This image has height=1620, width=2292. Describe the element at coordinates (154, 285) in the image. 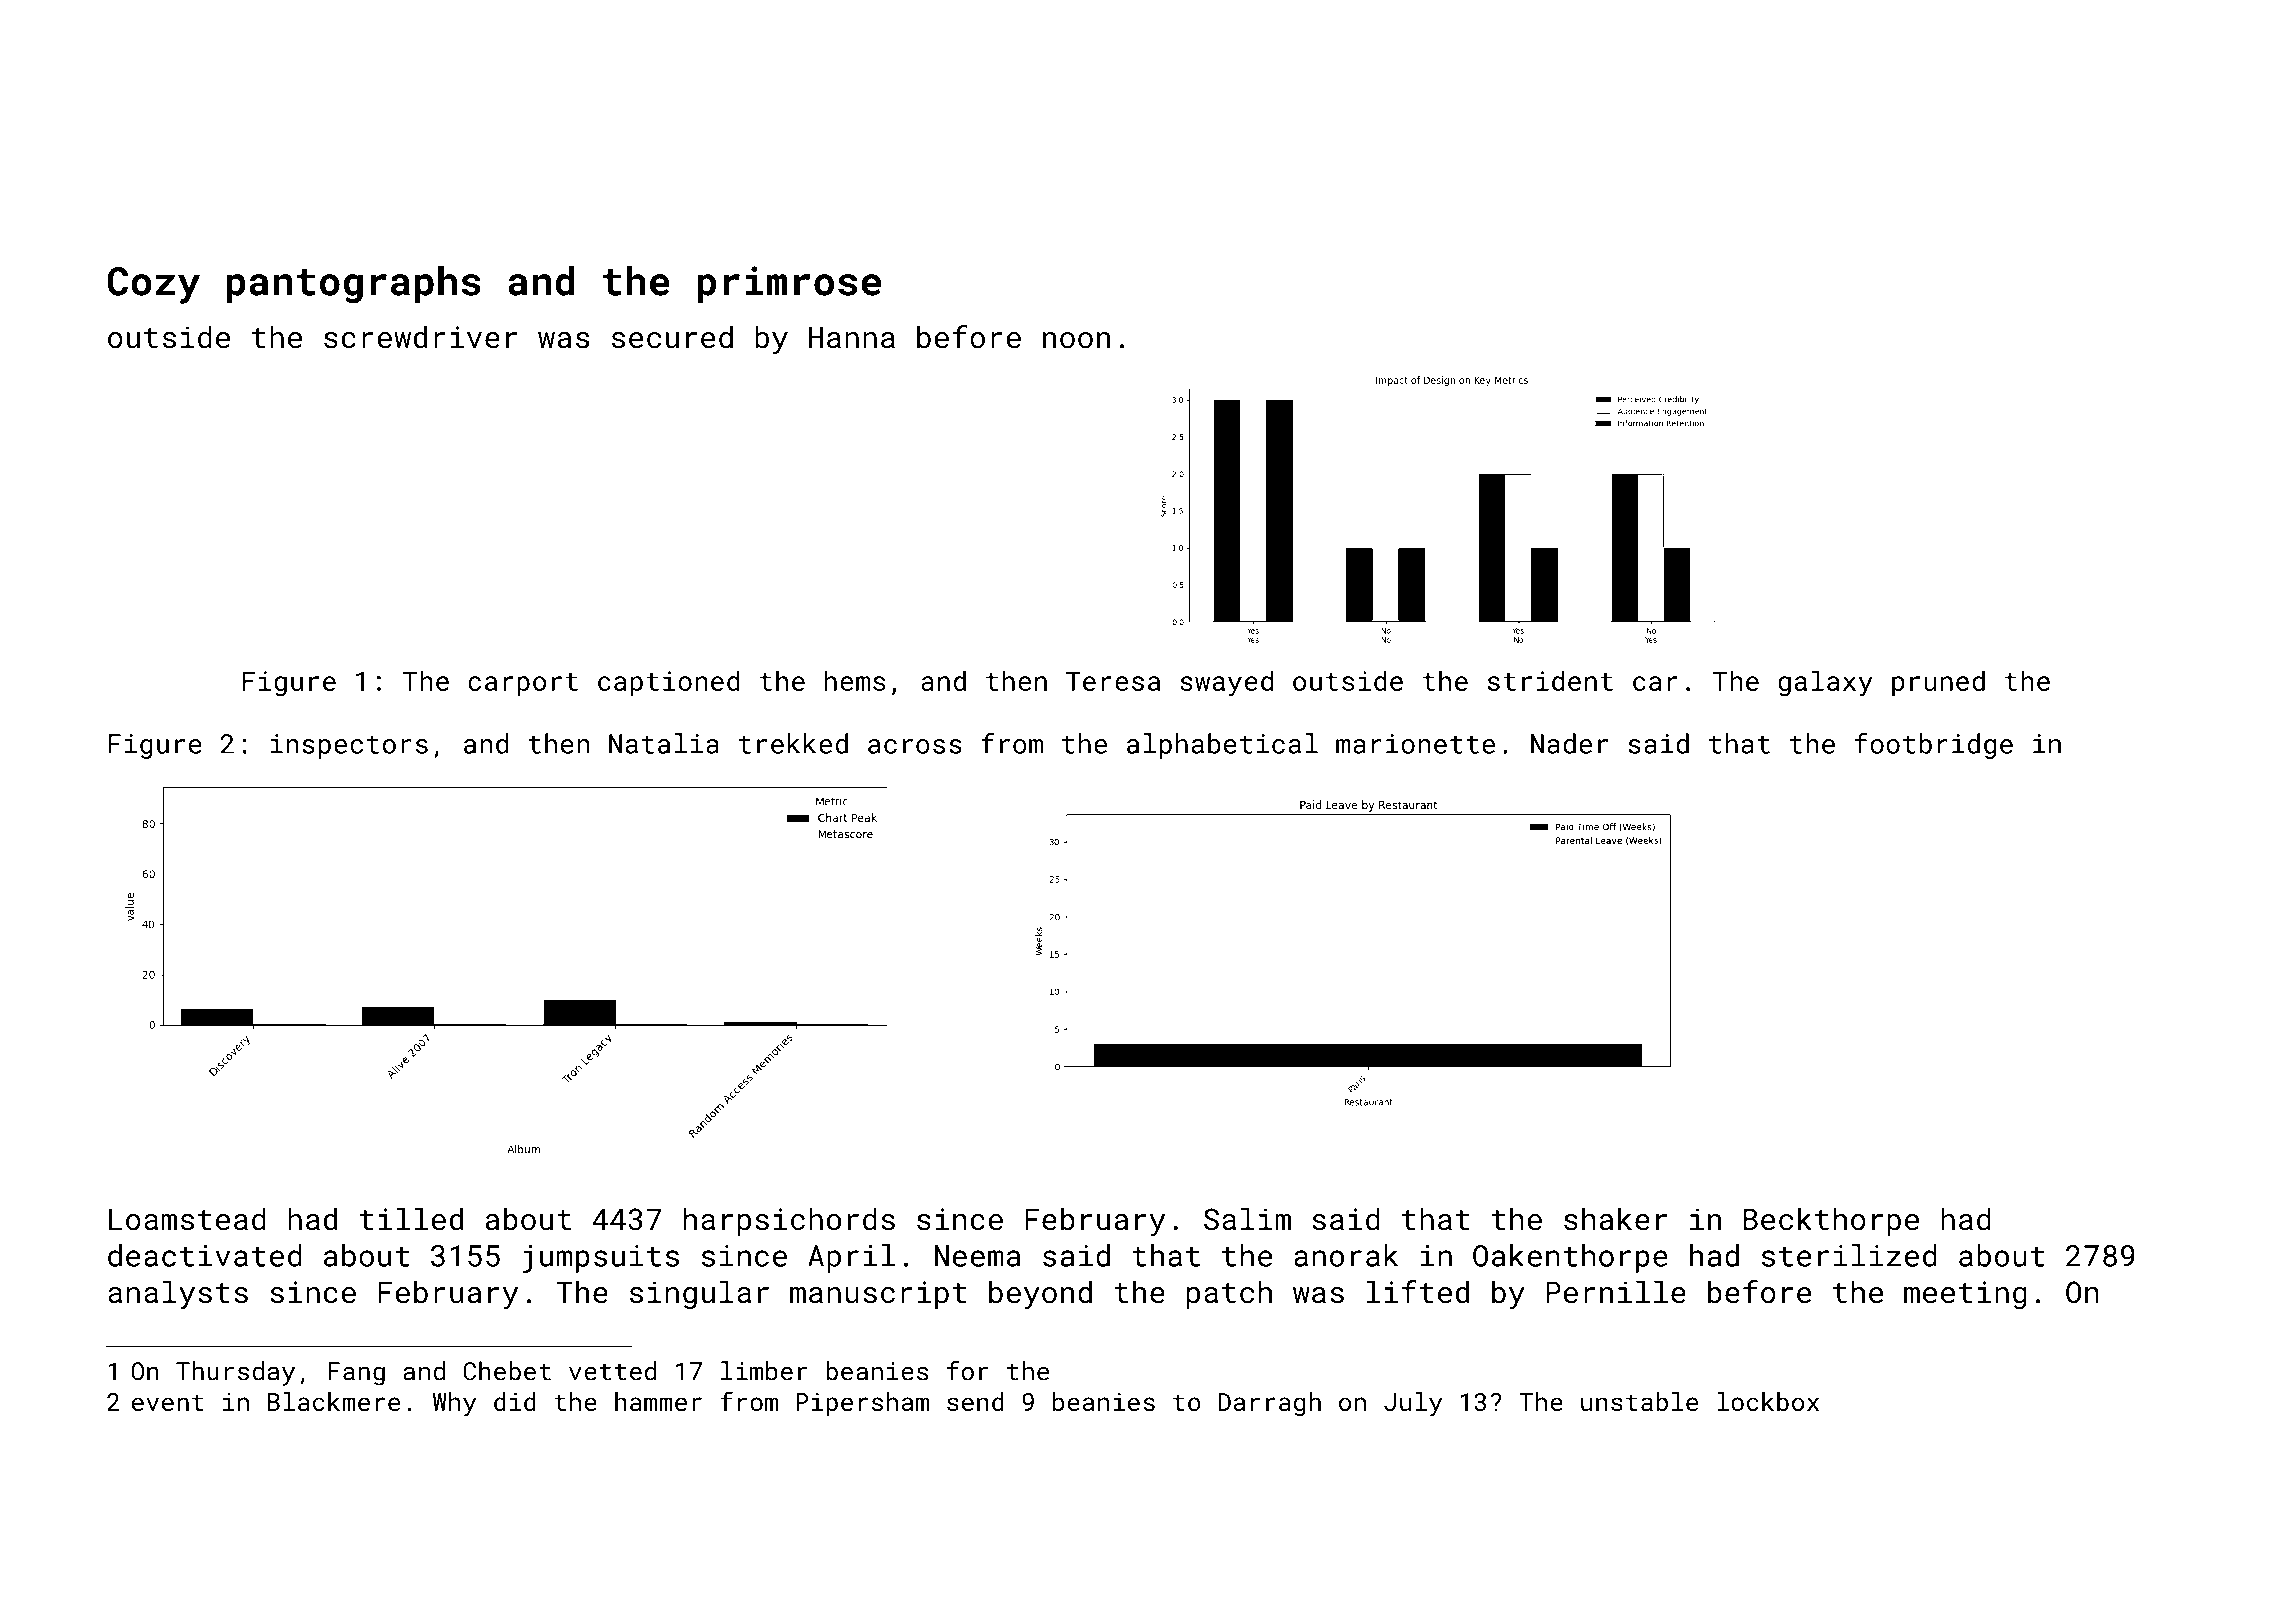

I see `Cozy` at that location.
